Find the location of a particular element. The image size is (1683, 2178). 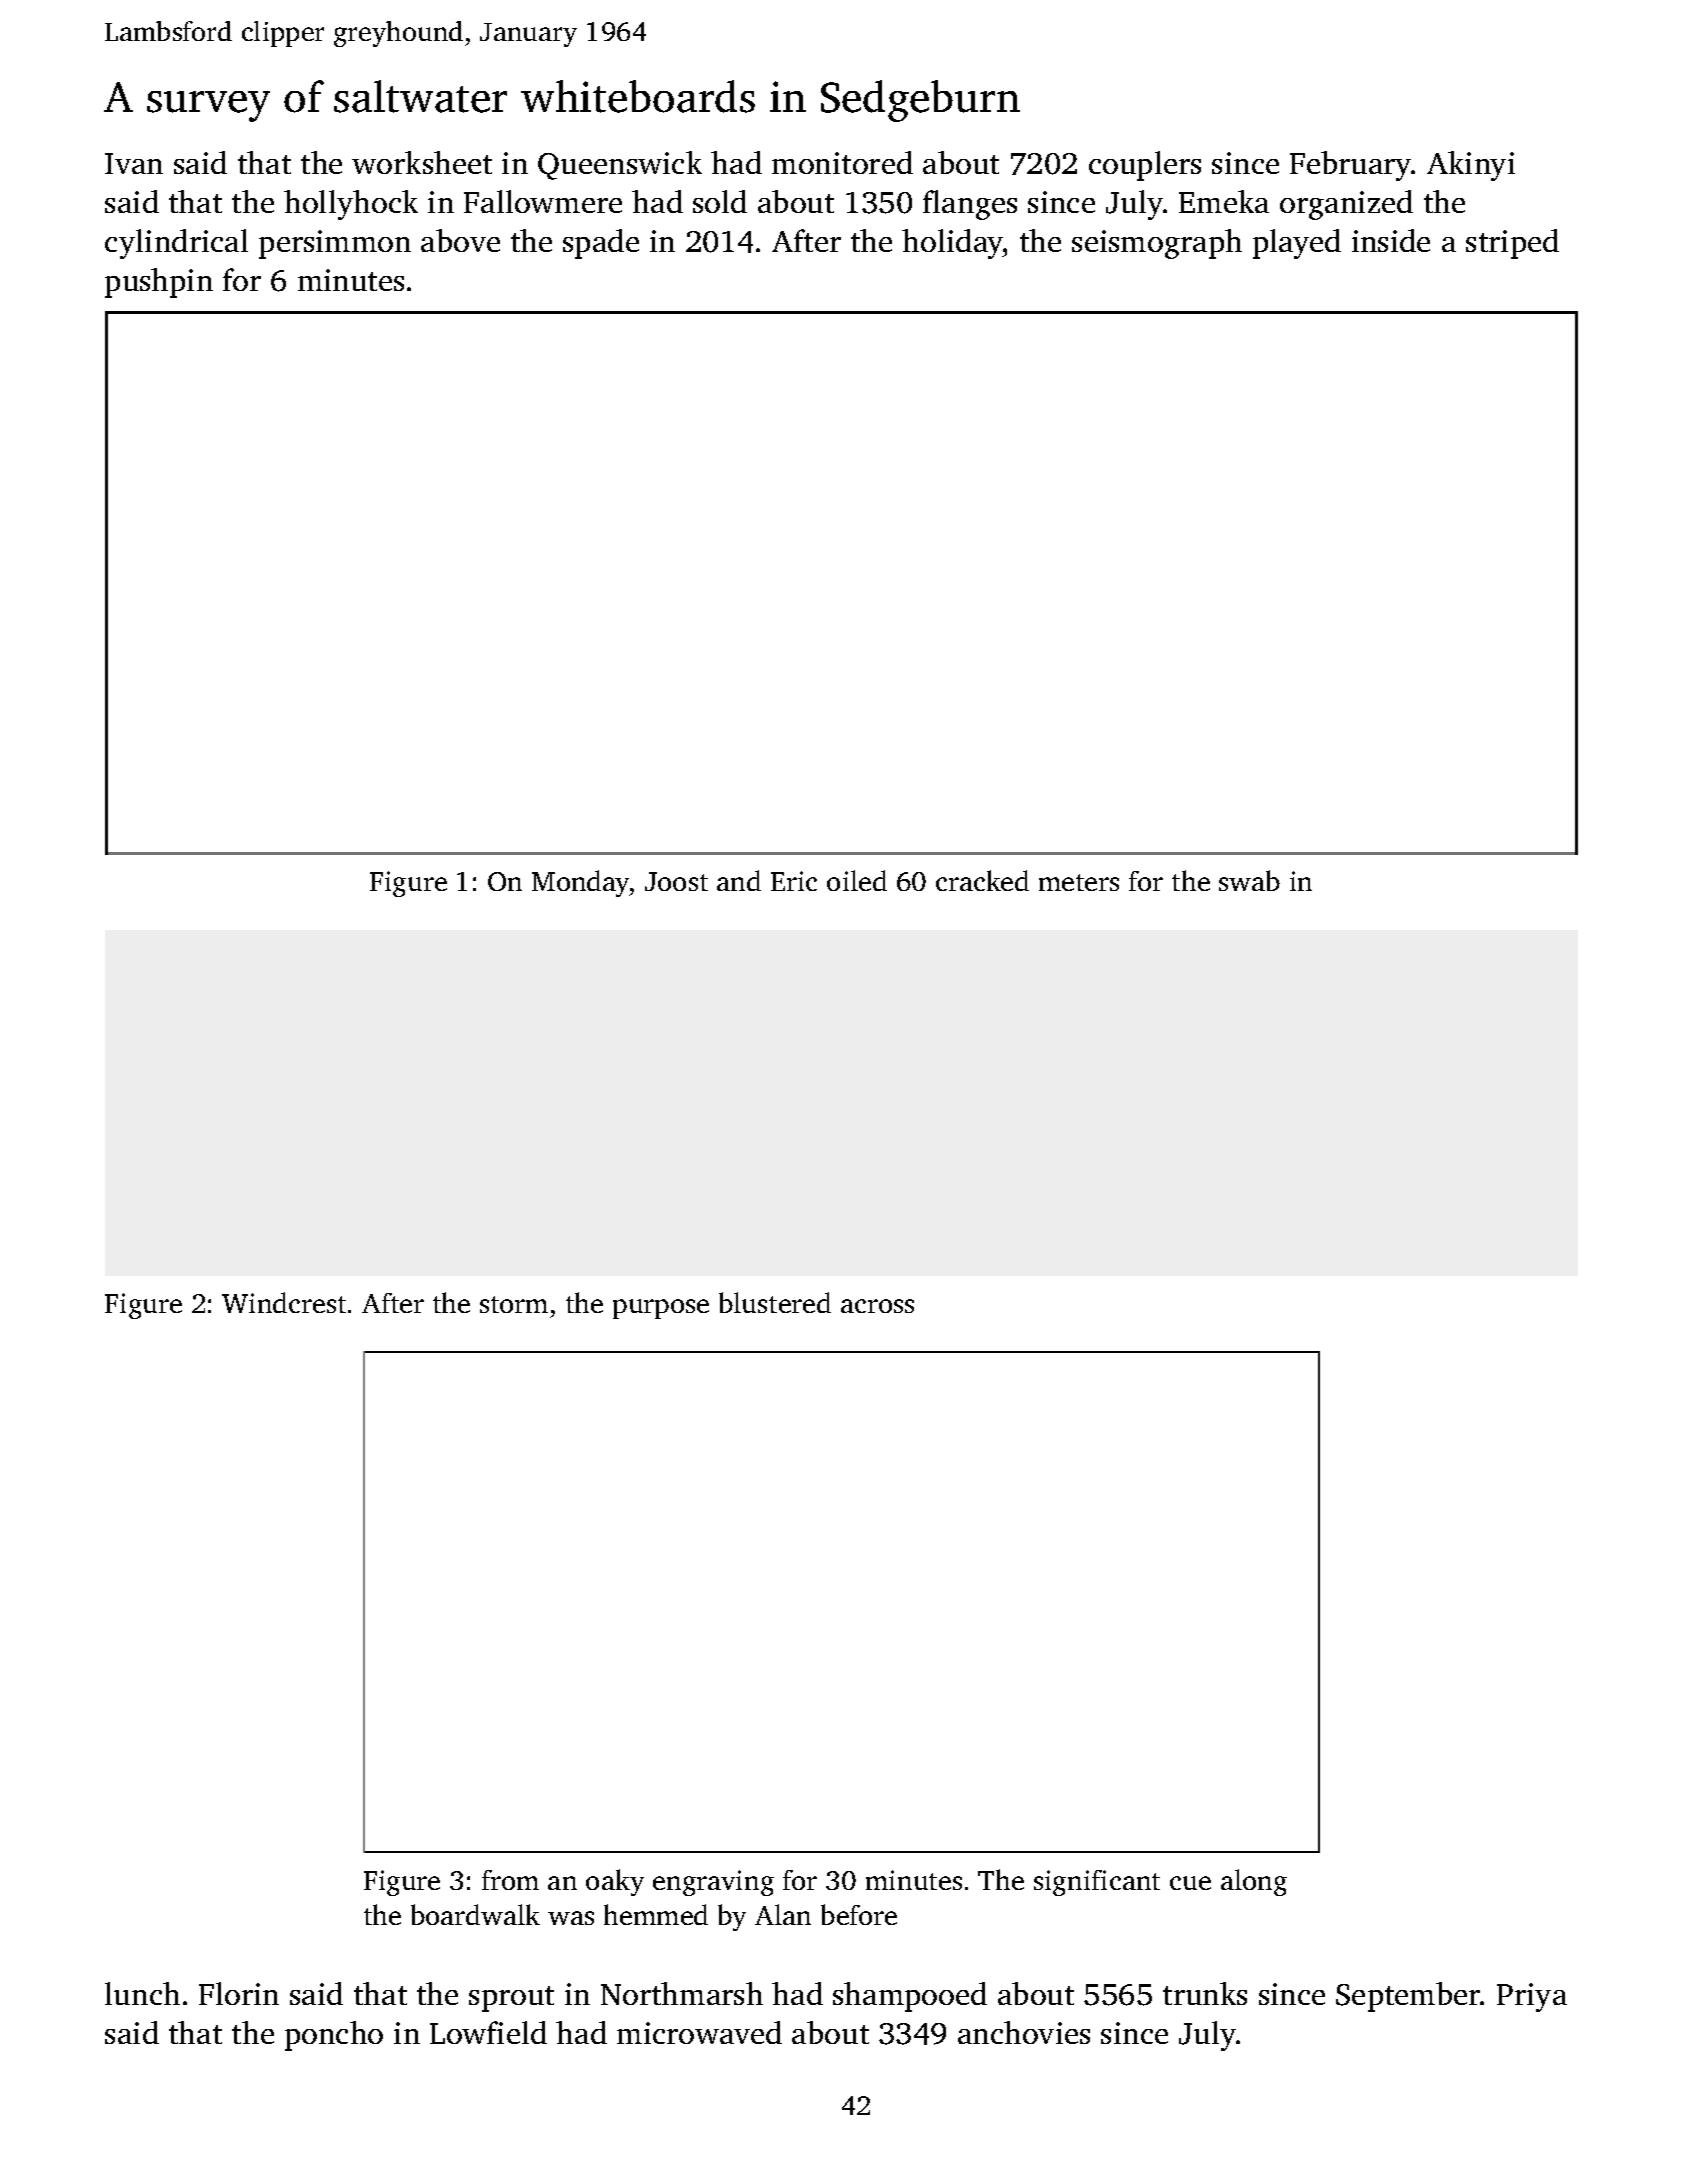

monitored is located at coordinates (842, 162).
